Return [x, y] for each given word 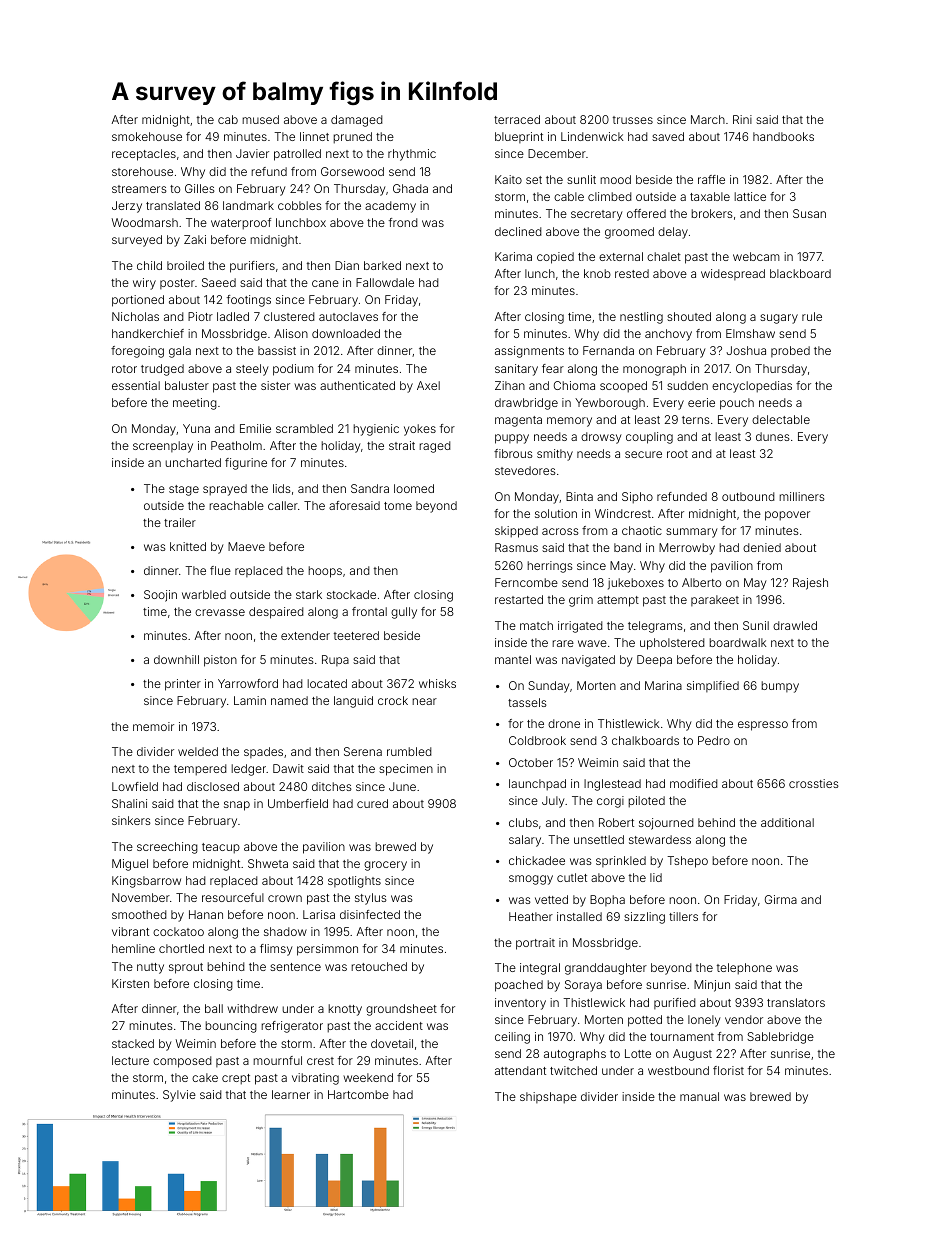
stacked [133, 1043]
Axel [428, 385]
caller [283, 505]
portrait [535, 944]
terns [696, 420]
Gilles [200, 188]
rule [812, 316]
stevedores [525, 470]
